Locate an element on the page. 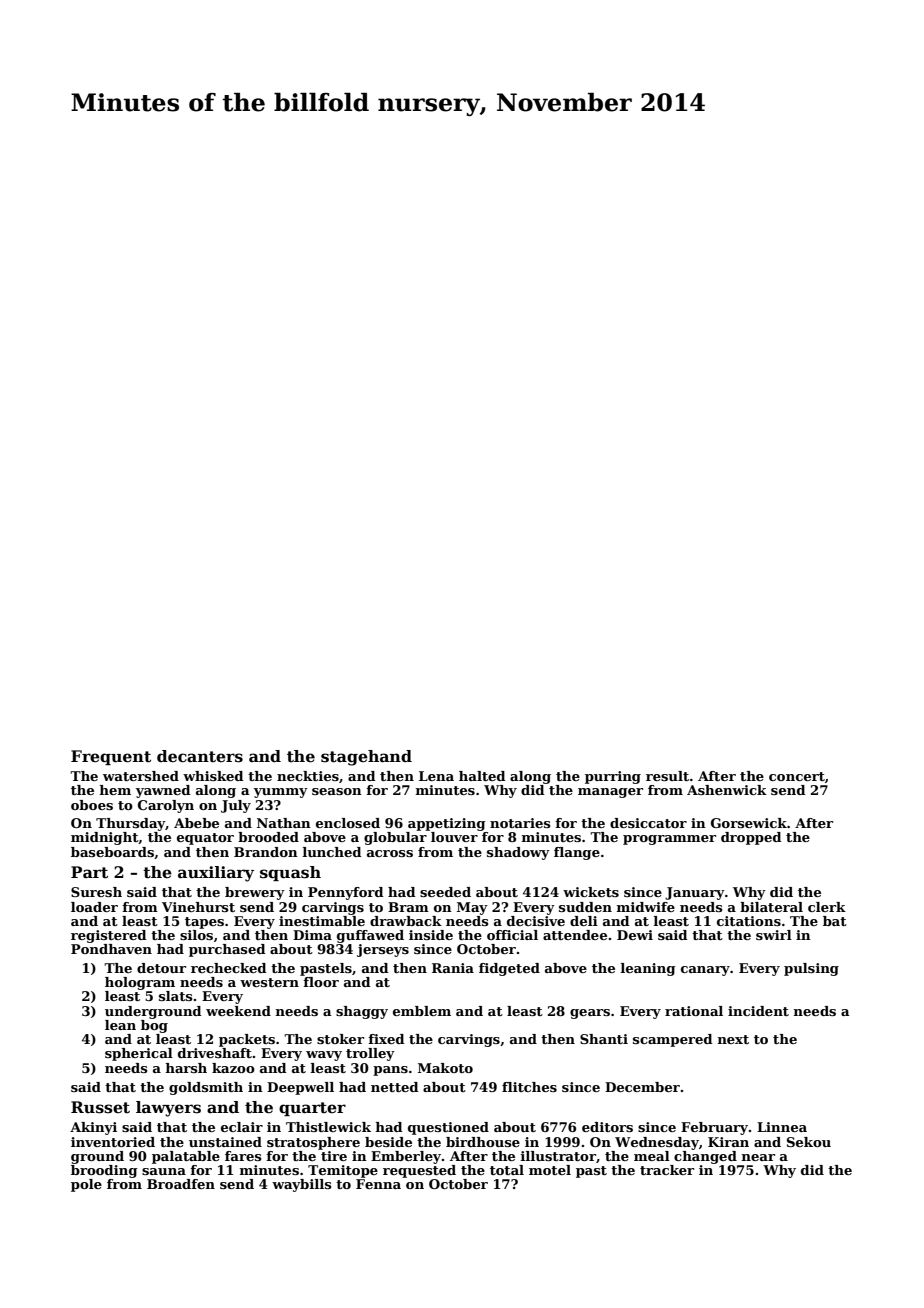 The height and width of the image is (1308, 924). Nathan is located at coordinates (284, 823).
